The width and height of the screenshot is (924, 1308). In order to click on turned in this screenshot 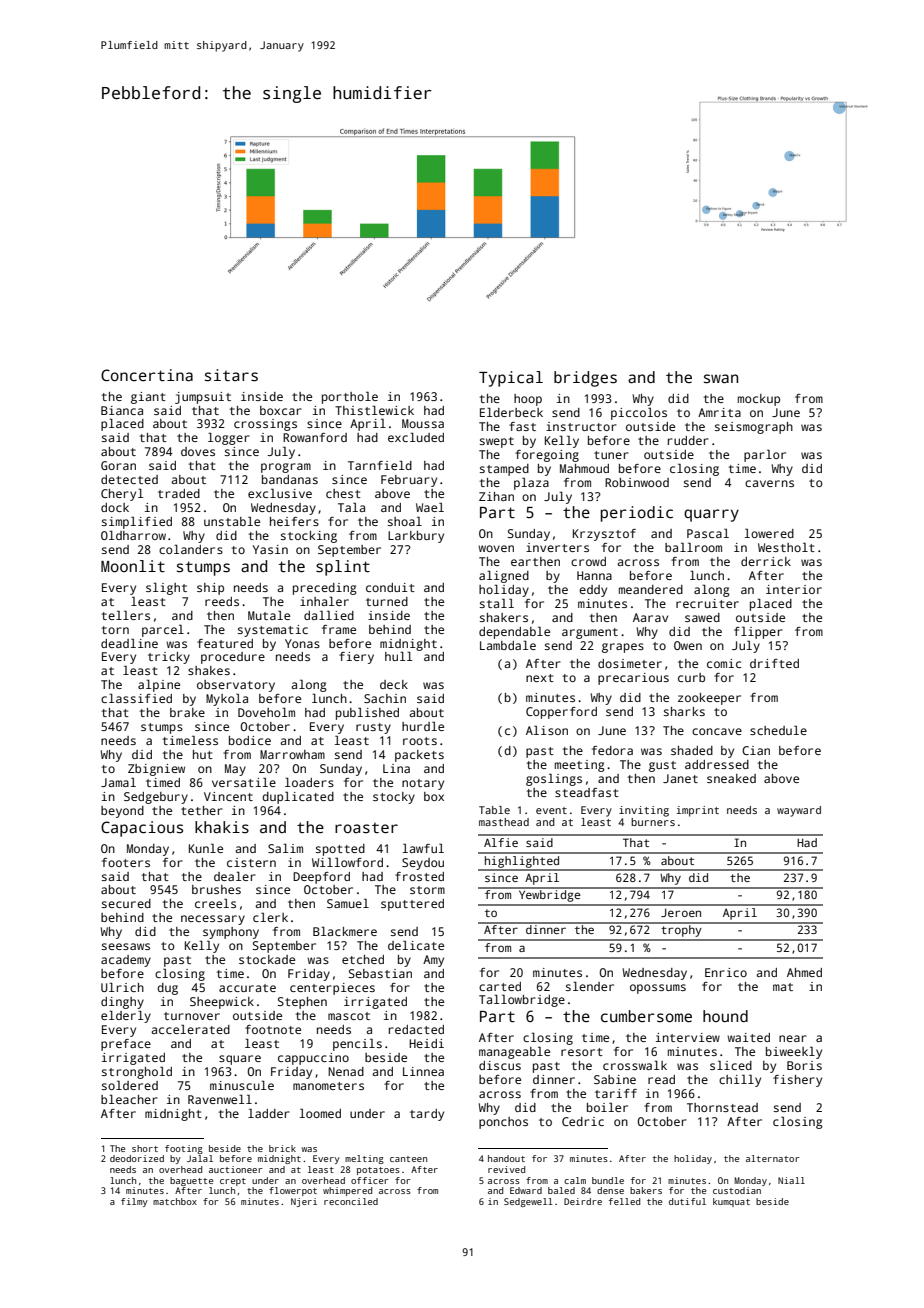, I will do `click(387, 601)`.
